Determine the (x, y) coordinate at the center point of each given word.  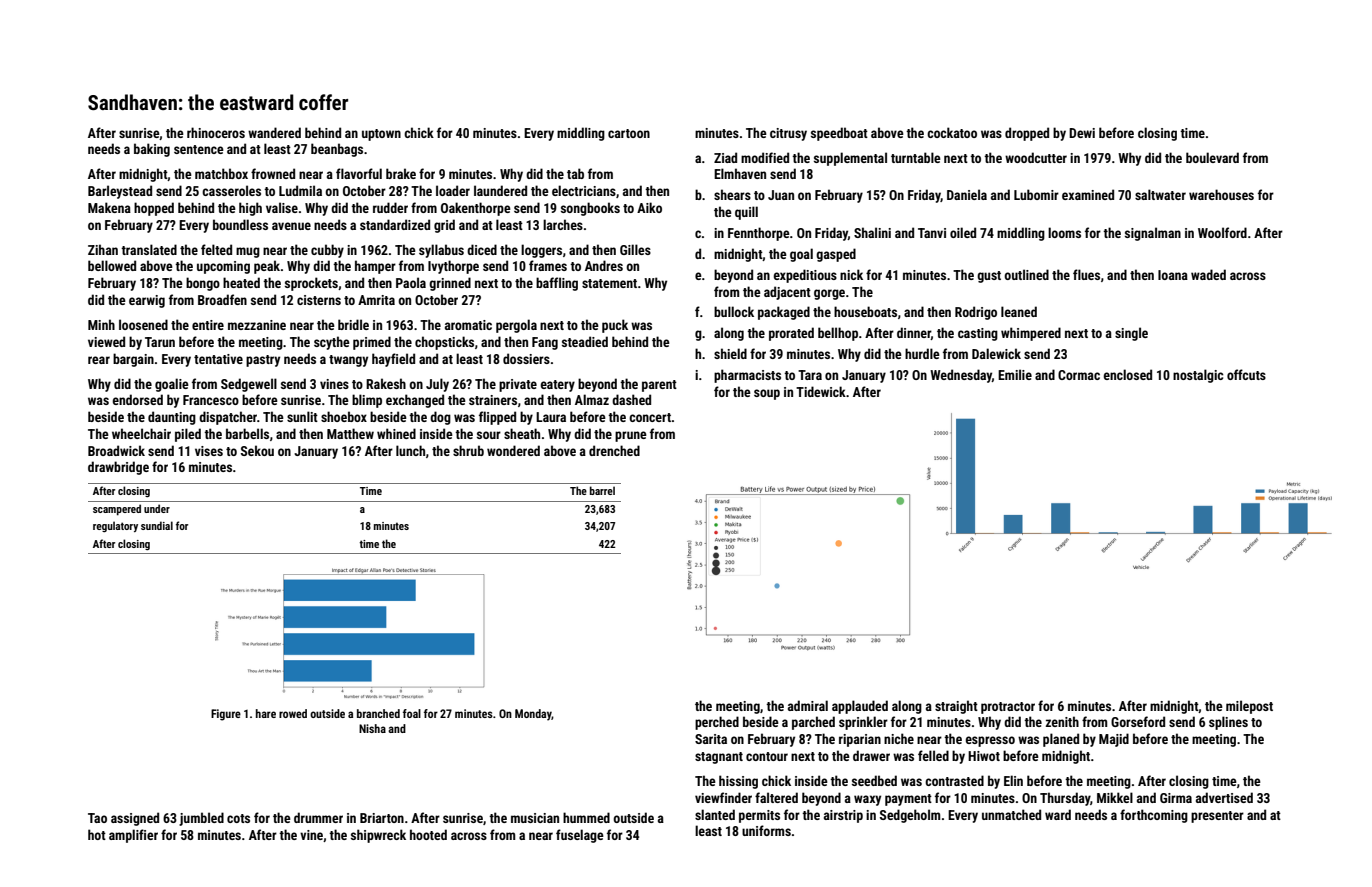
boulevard (1212, 157)
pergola (516, 326)
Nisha (372, 728)
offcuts (1246, 374)
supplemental (850, 159)
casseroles (231, 190)
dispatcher (228, 418)
